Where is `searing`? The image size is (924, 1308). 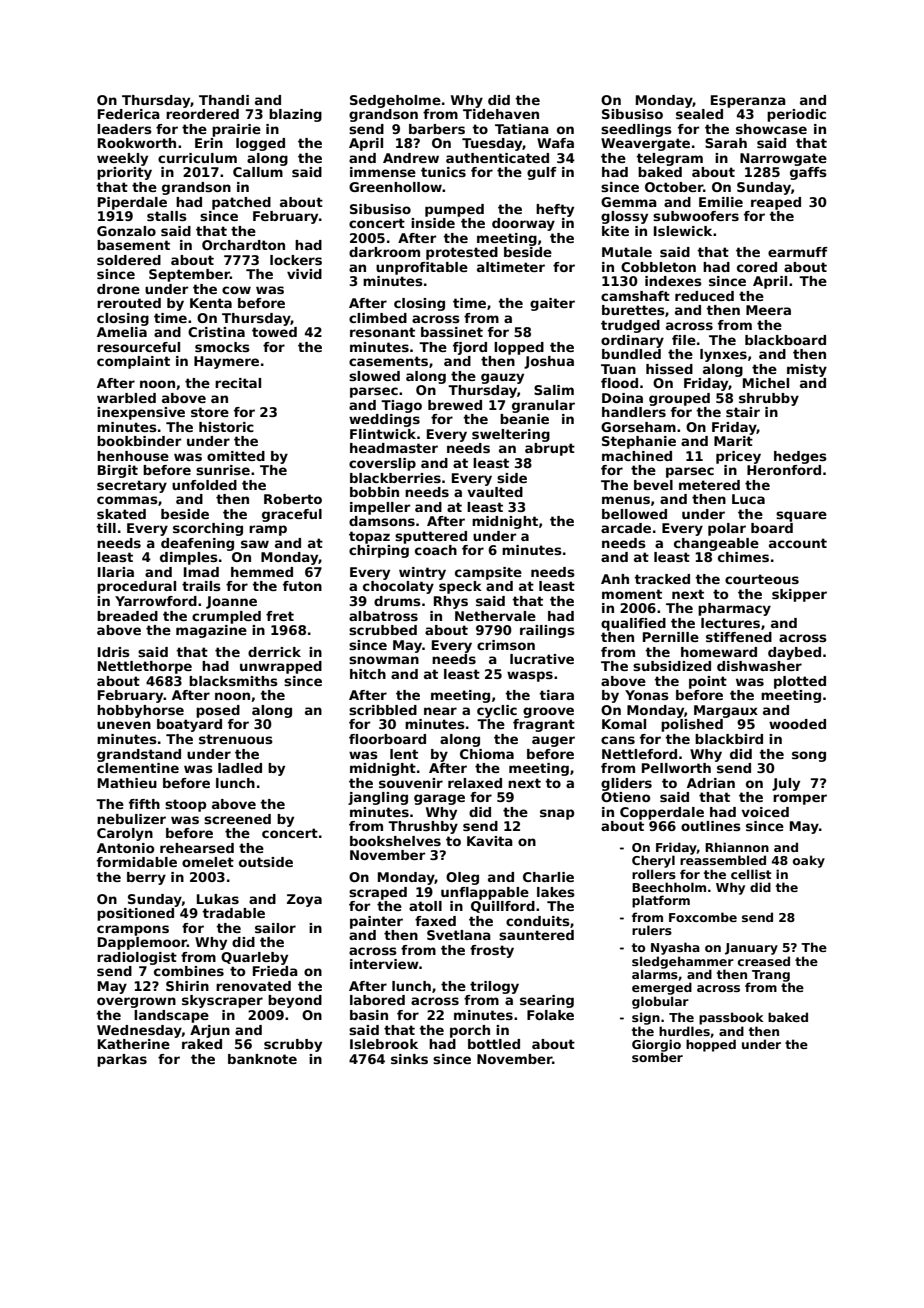 searing is located at coordinates (547, 1001).
